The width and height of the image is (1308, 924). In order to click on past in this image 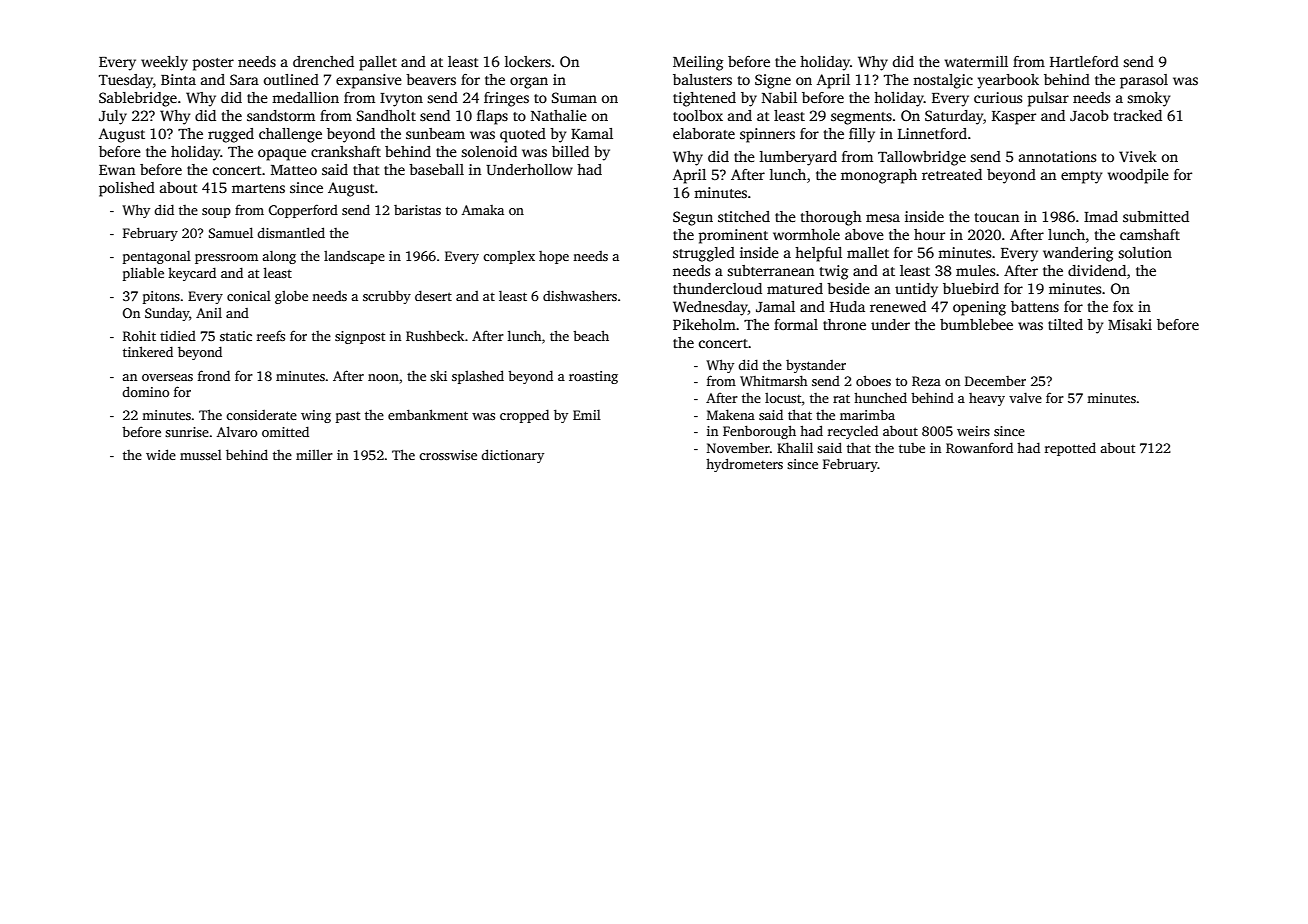, I will do `click(348, 417)`.
